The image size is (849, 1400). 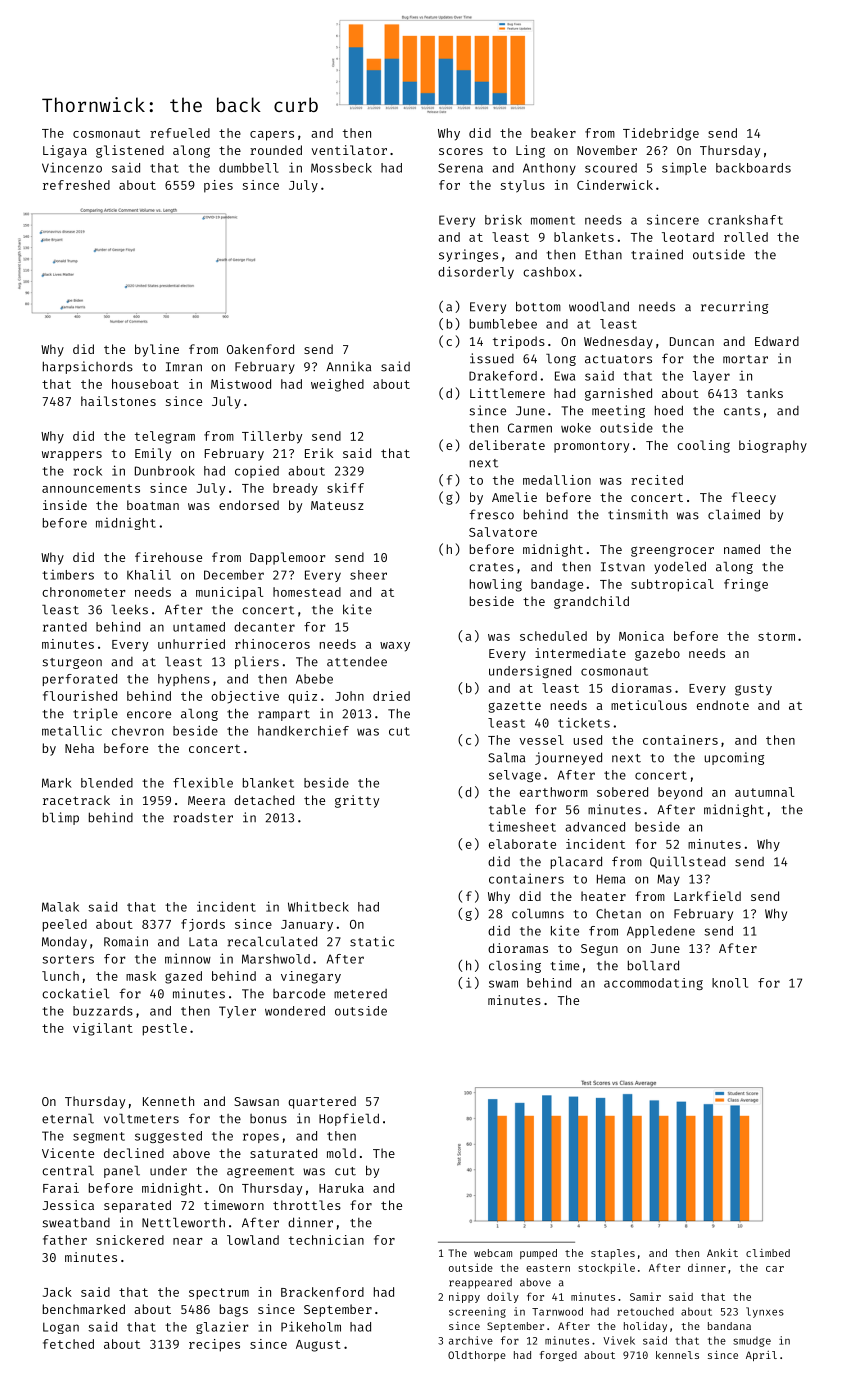 What do you see at coordinates (118, 401) in the document?
I see `hailstones` at bounding box center [118, 401].
